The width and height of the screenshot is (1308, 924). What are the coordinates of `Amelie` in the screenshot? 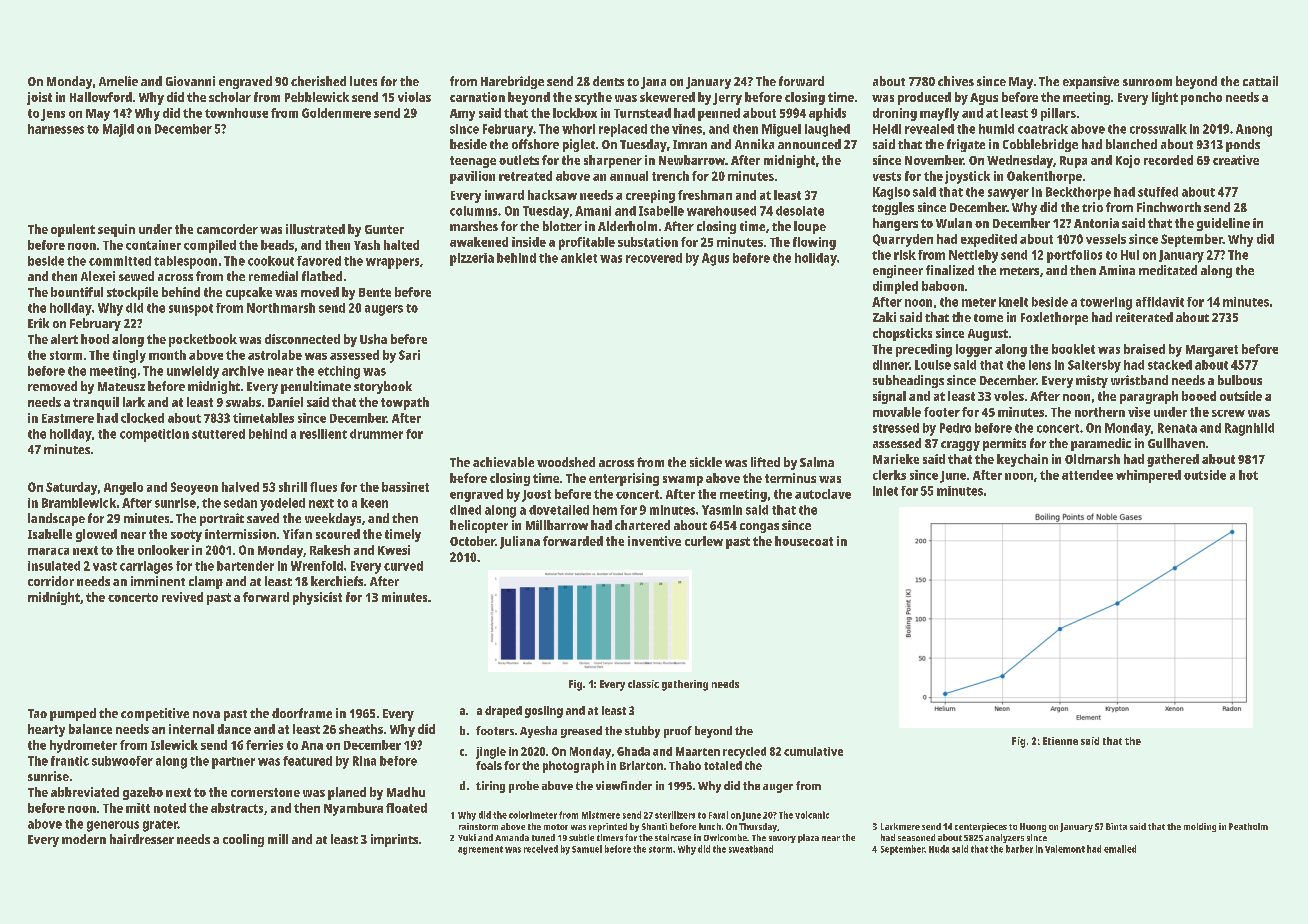 It's located at (118, 81).
